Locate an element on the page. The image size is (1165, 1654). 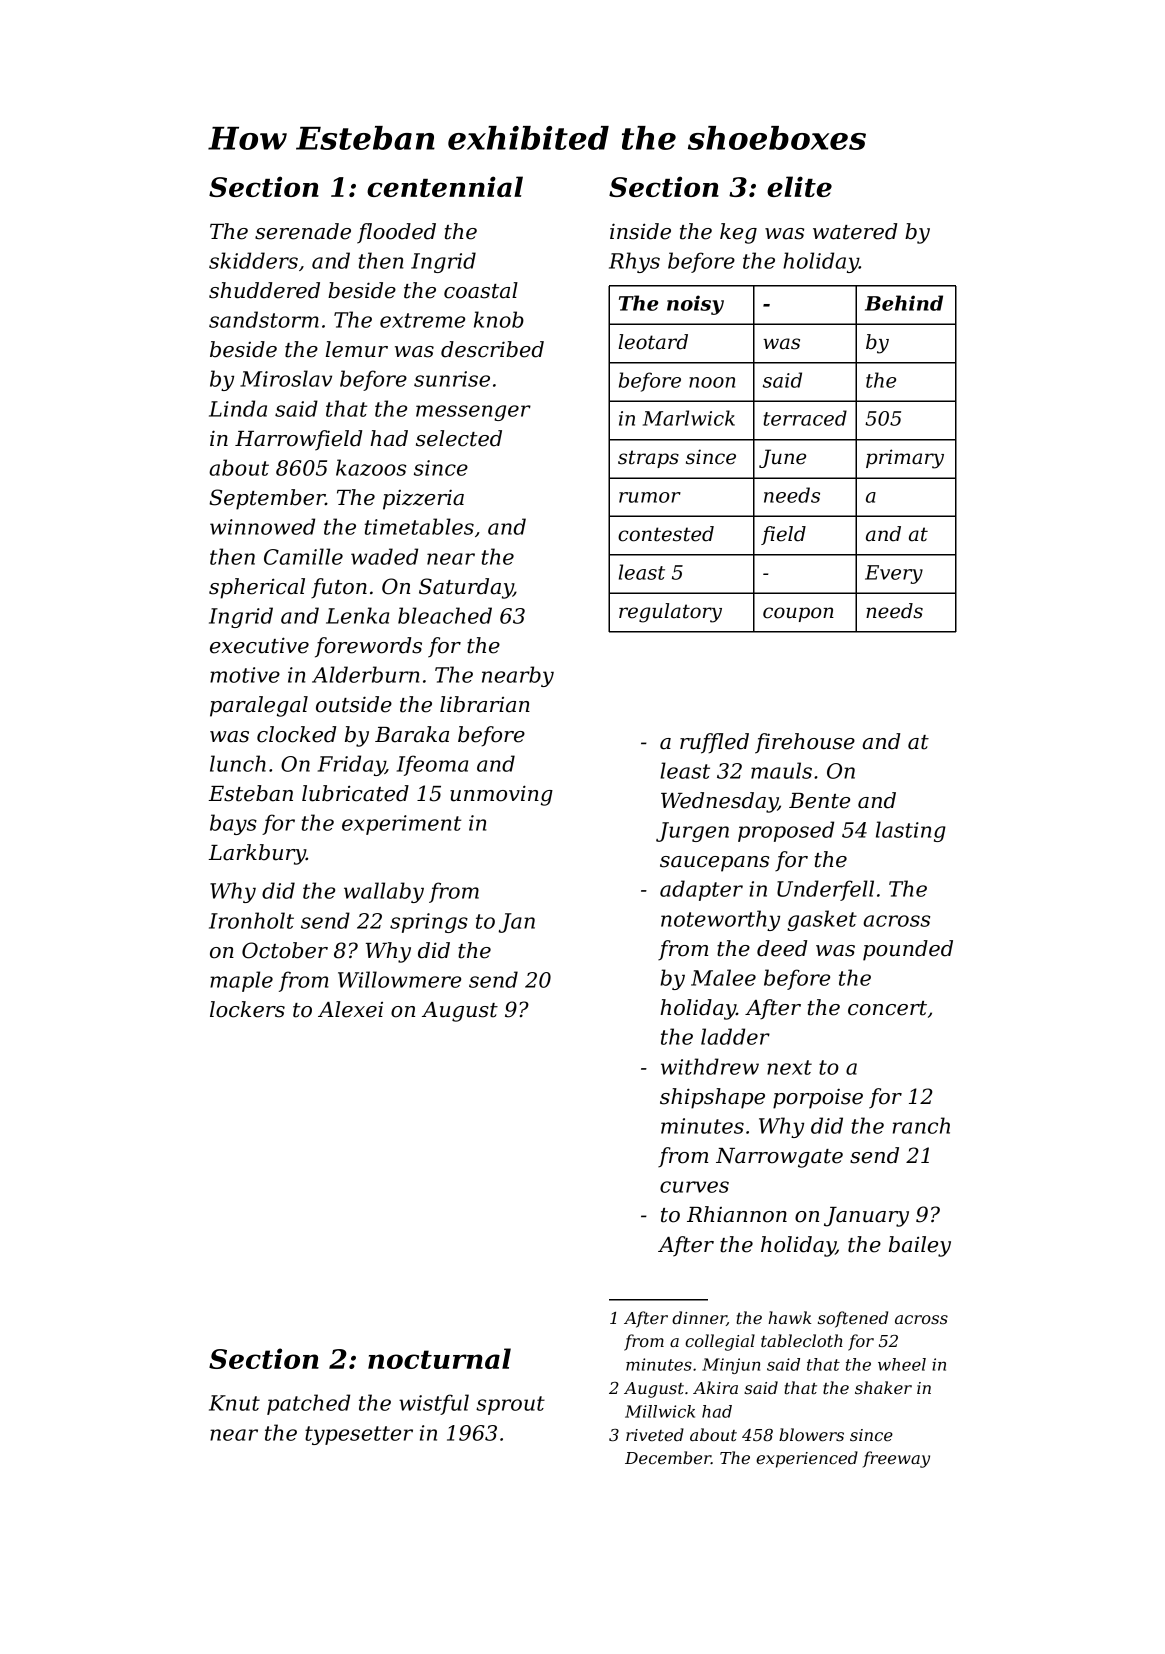
knob is located at coordinates (499, 319).
